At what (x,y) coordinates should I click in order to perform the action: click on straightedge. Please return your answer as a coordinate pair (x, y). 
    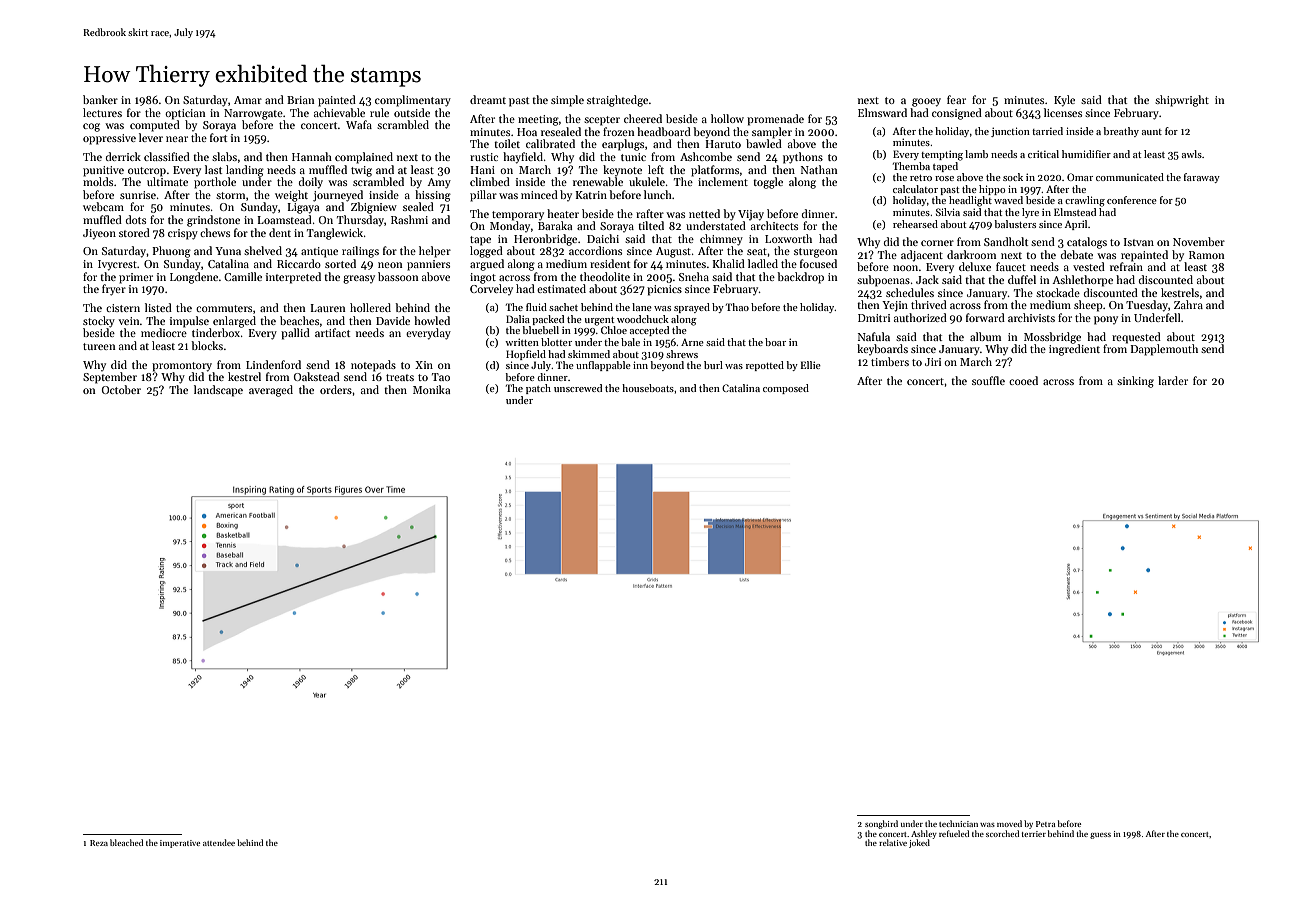
    Looking at the image, I should click on (617, 101).
